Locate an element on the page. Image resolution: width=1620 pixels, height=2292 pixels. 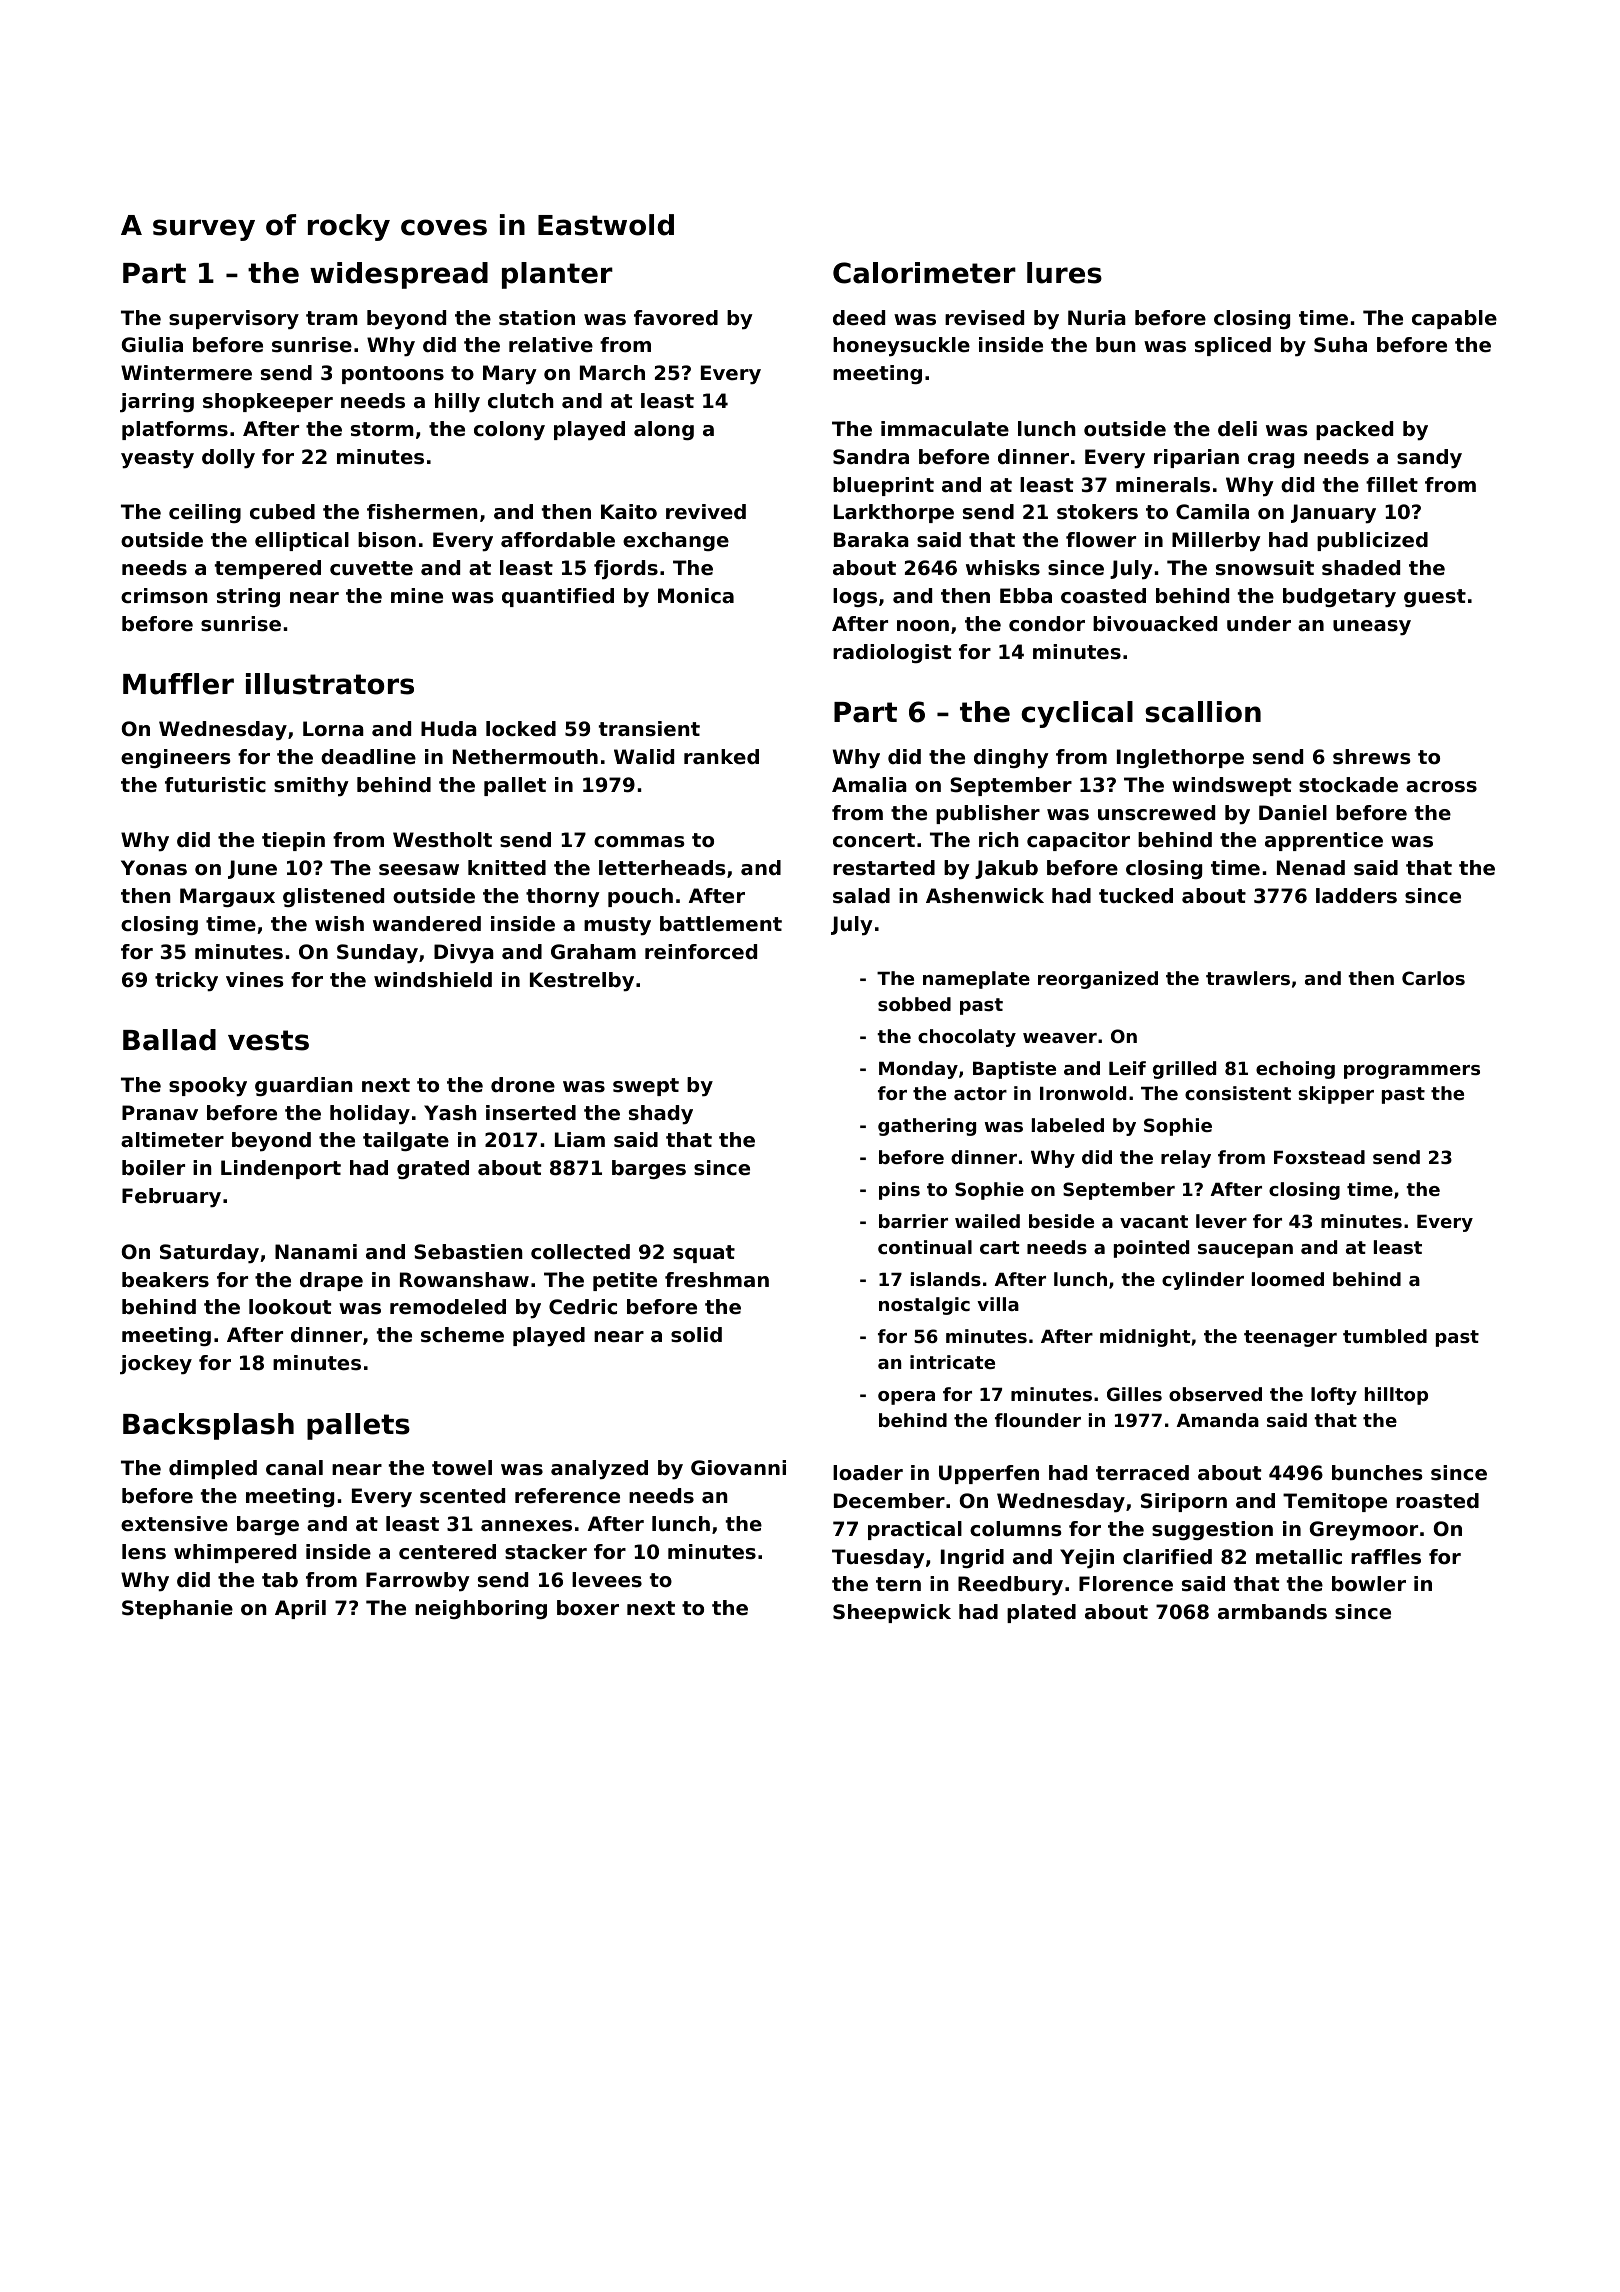
tumbled is located at coordinates (1385, 1336).
